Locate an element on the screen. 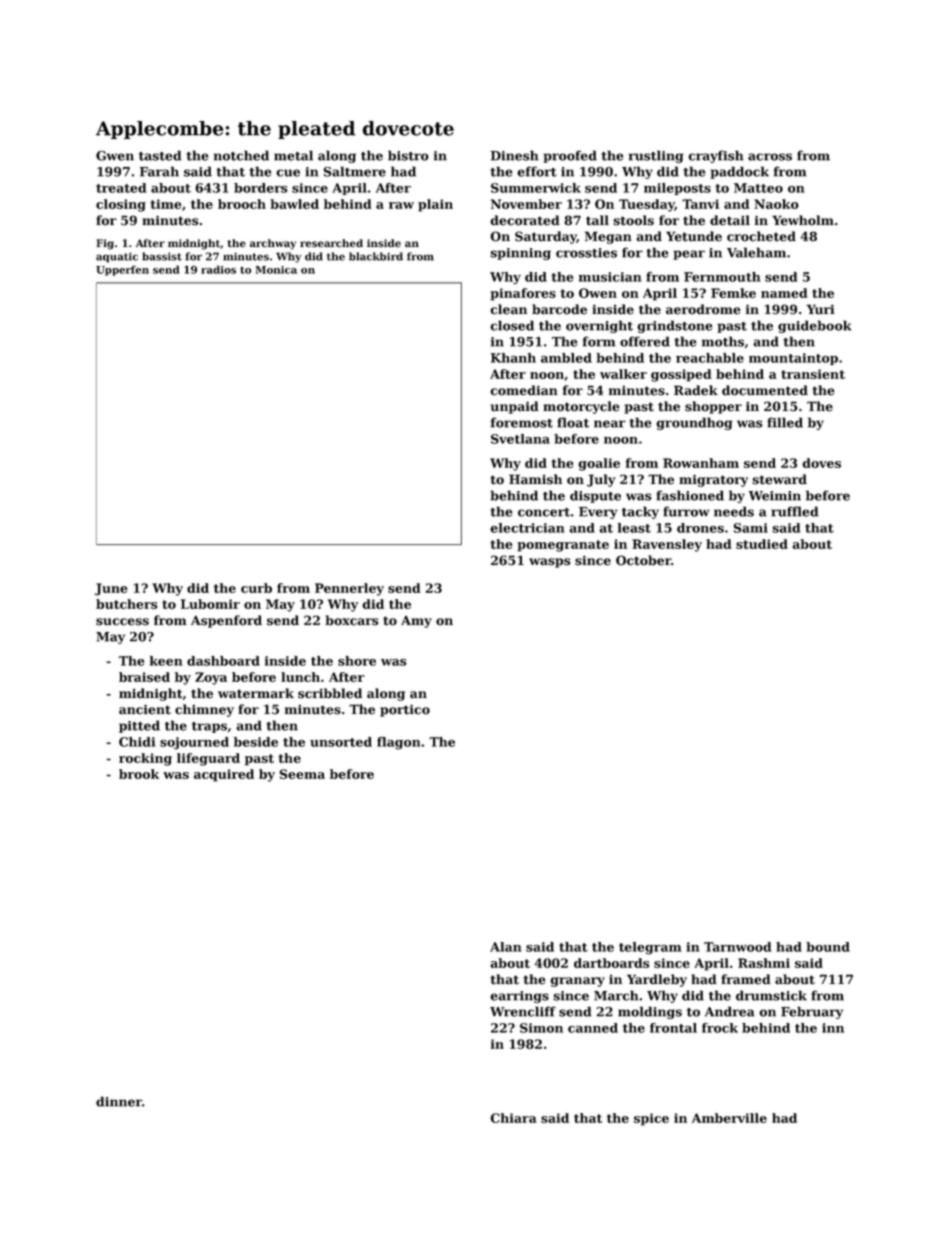 Image resolution: width=952 pixels, height=1233 pixels. effort is located at coordinates (537, 171).
